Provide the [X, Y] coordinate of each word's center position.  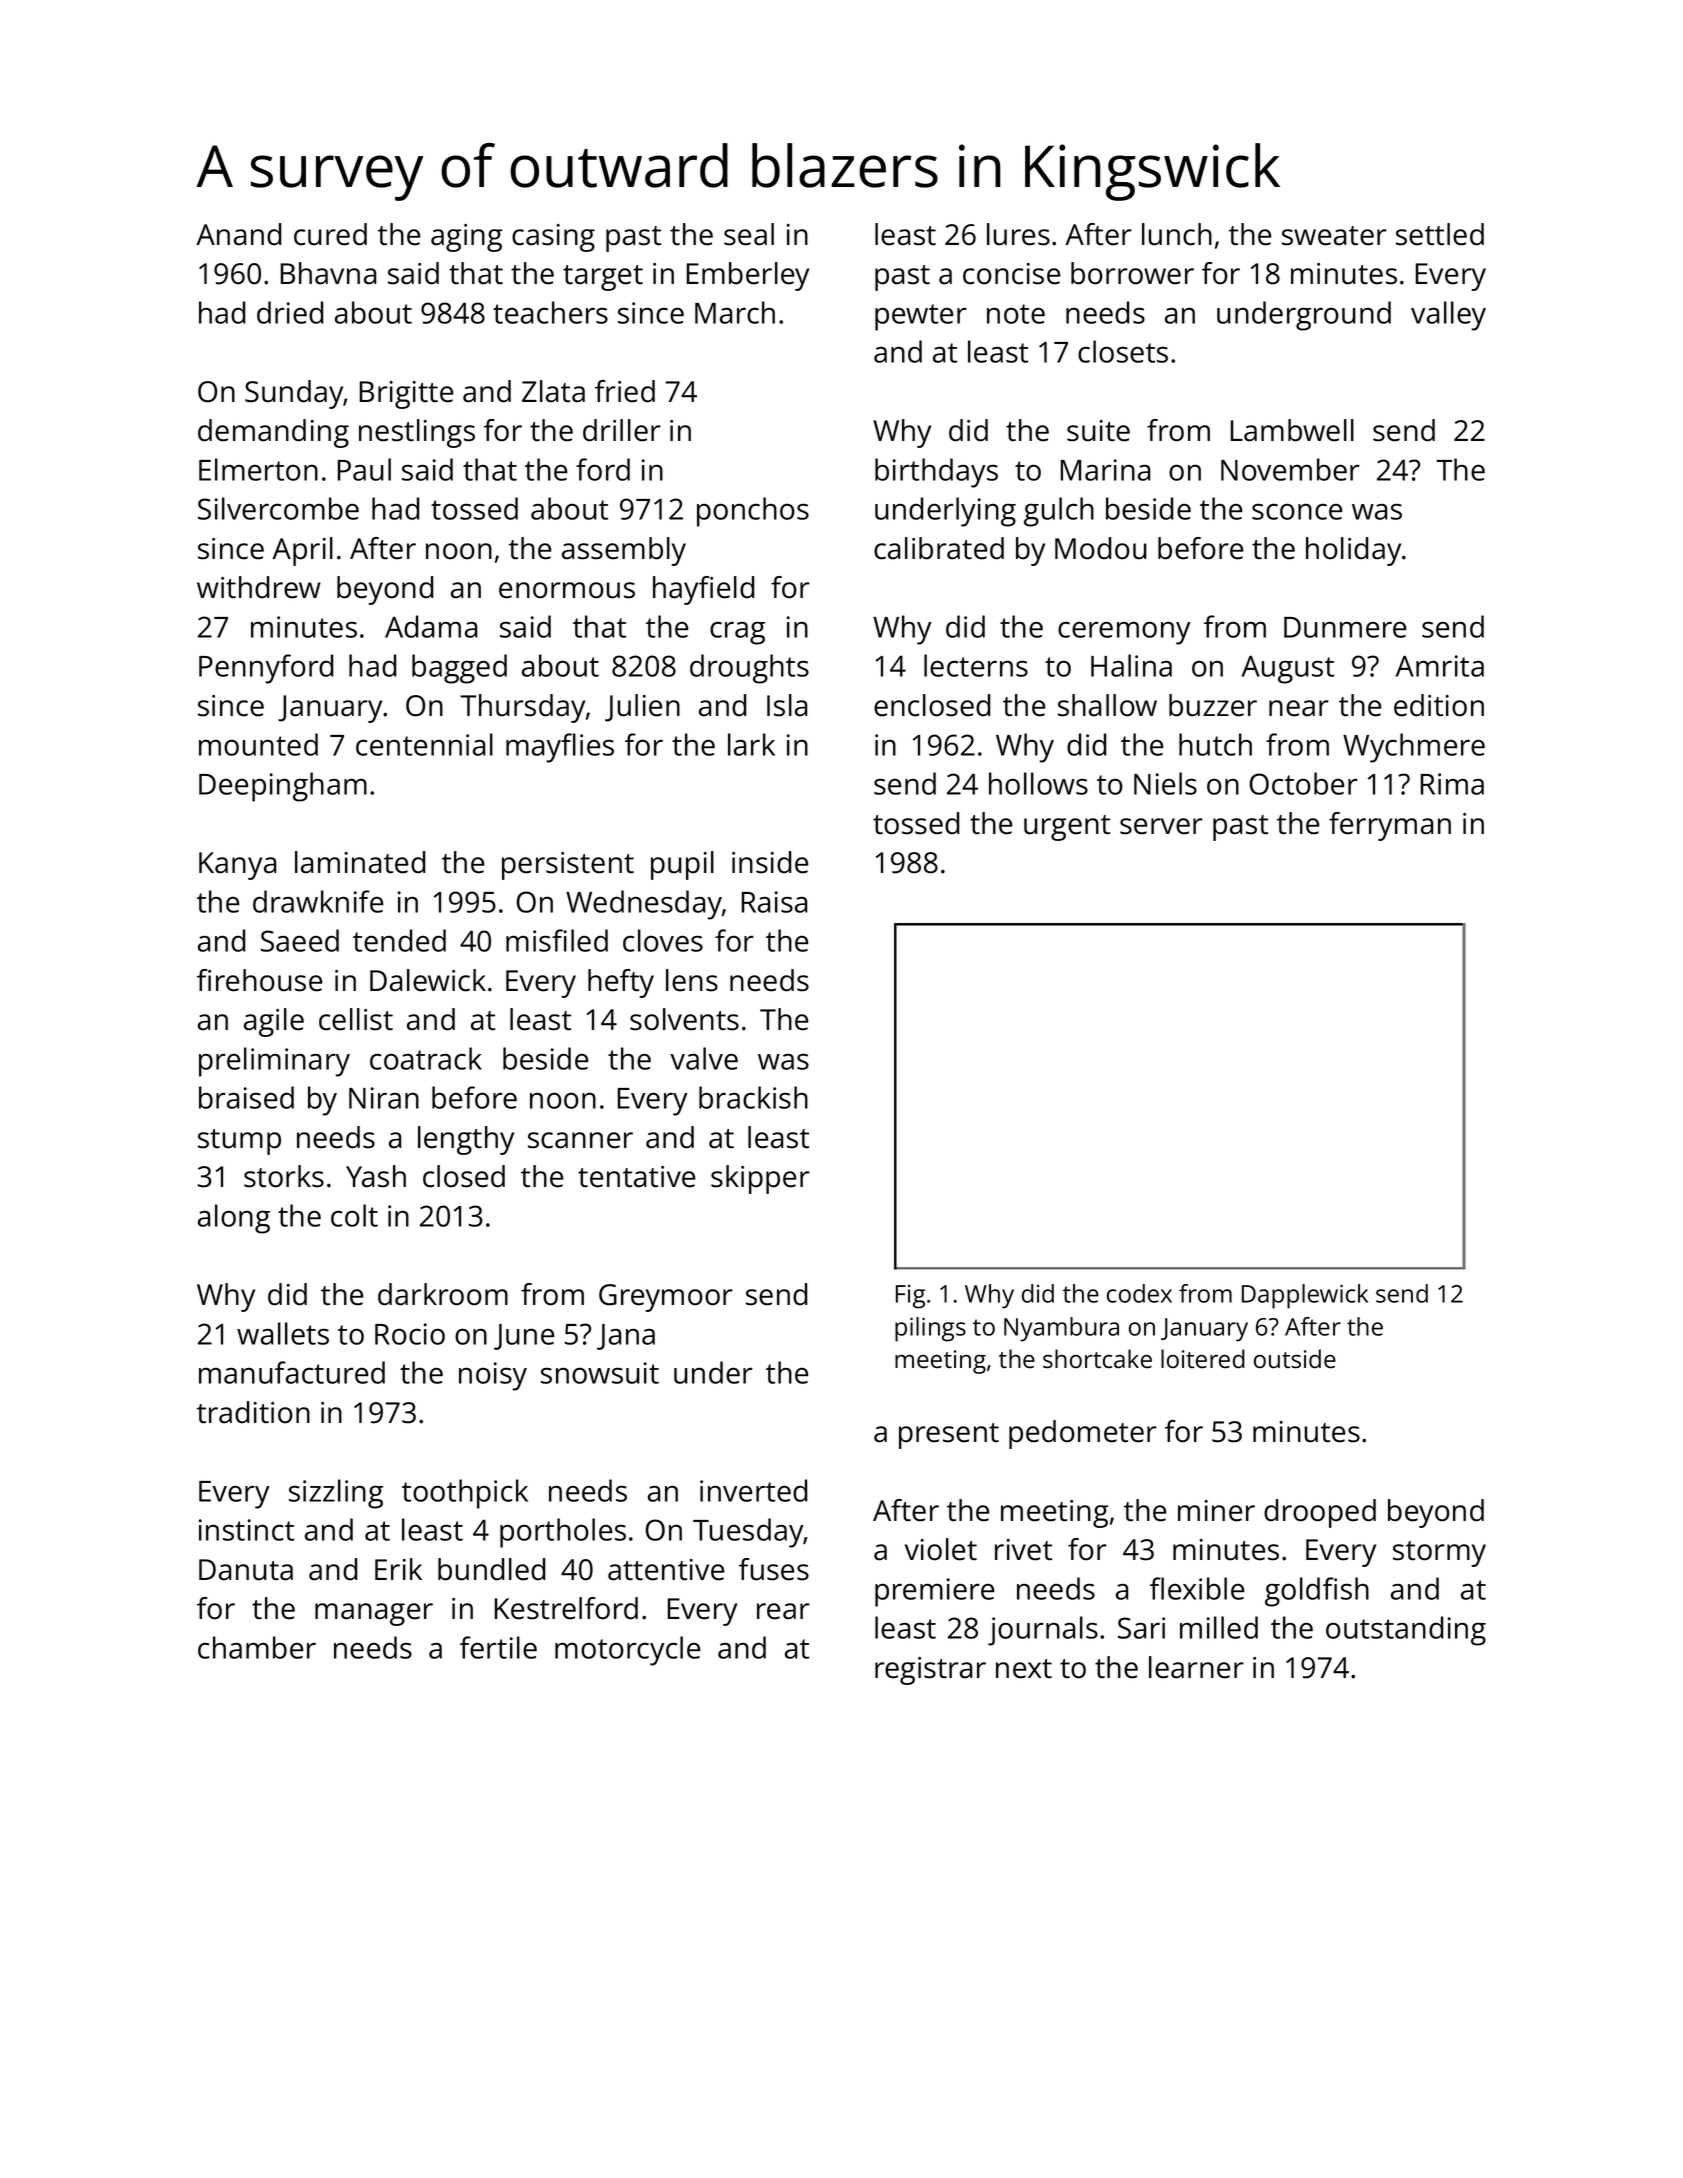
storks [284, 1176]
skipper [760, 1179]
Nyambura [1061, 1329]
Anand [238, 234]
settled [1440, 234]
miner [1216, 1511]
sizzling [336, 1494]
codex [1139, 1293]
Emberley [748, 276]
